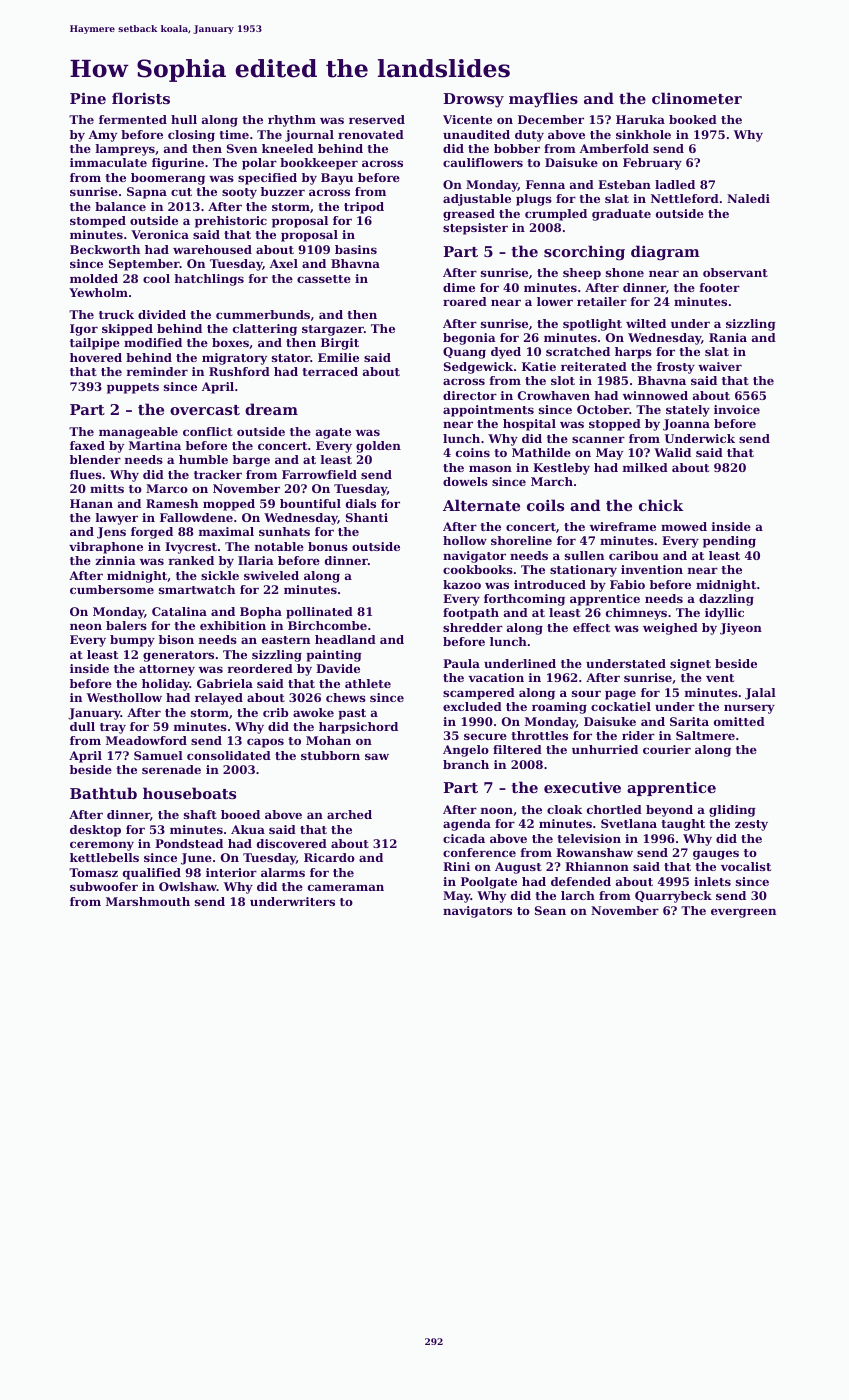 This document has width=849, height=1400. I want to click on balance, so click(120, 206).
